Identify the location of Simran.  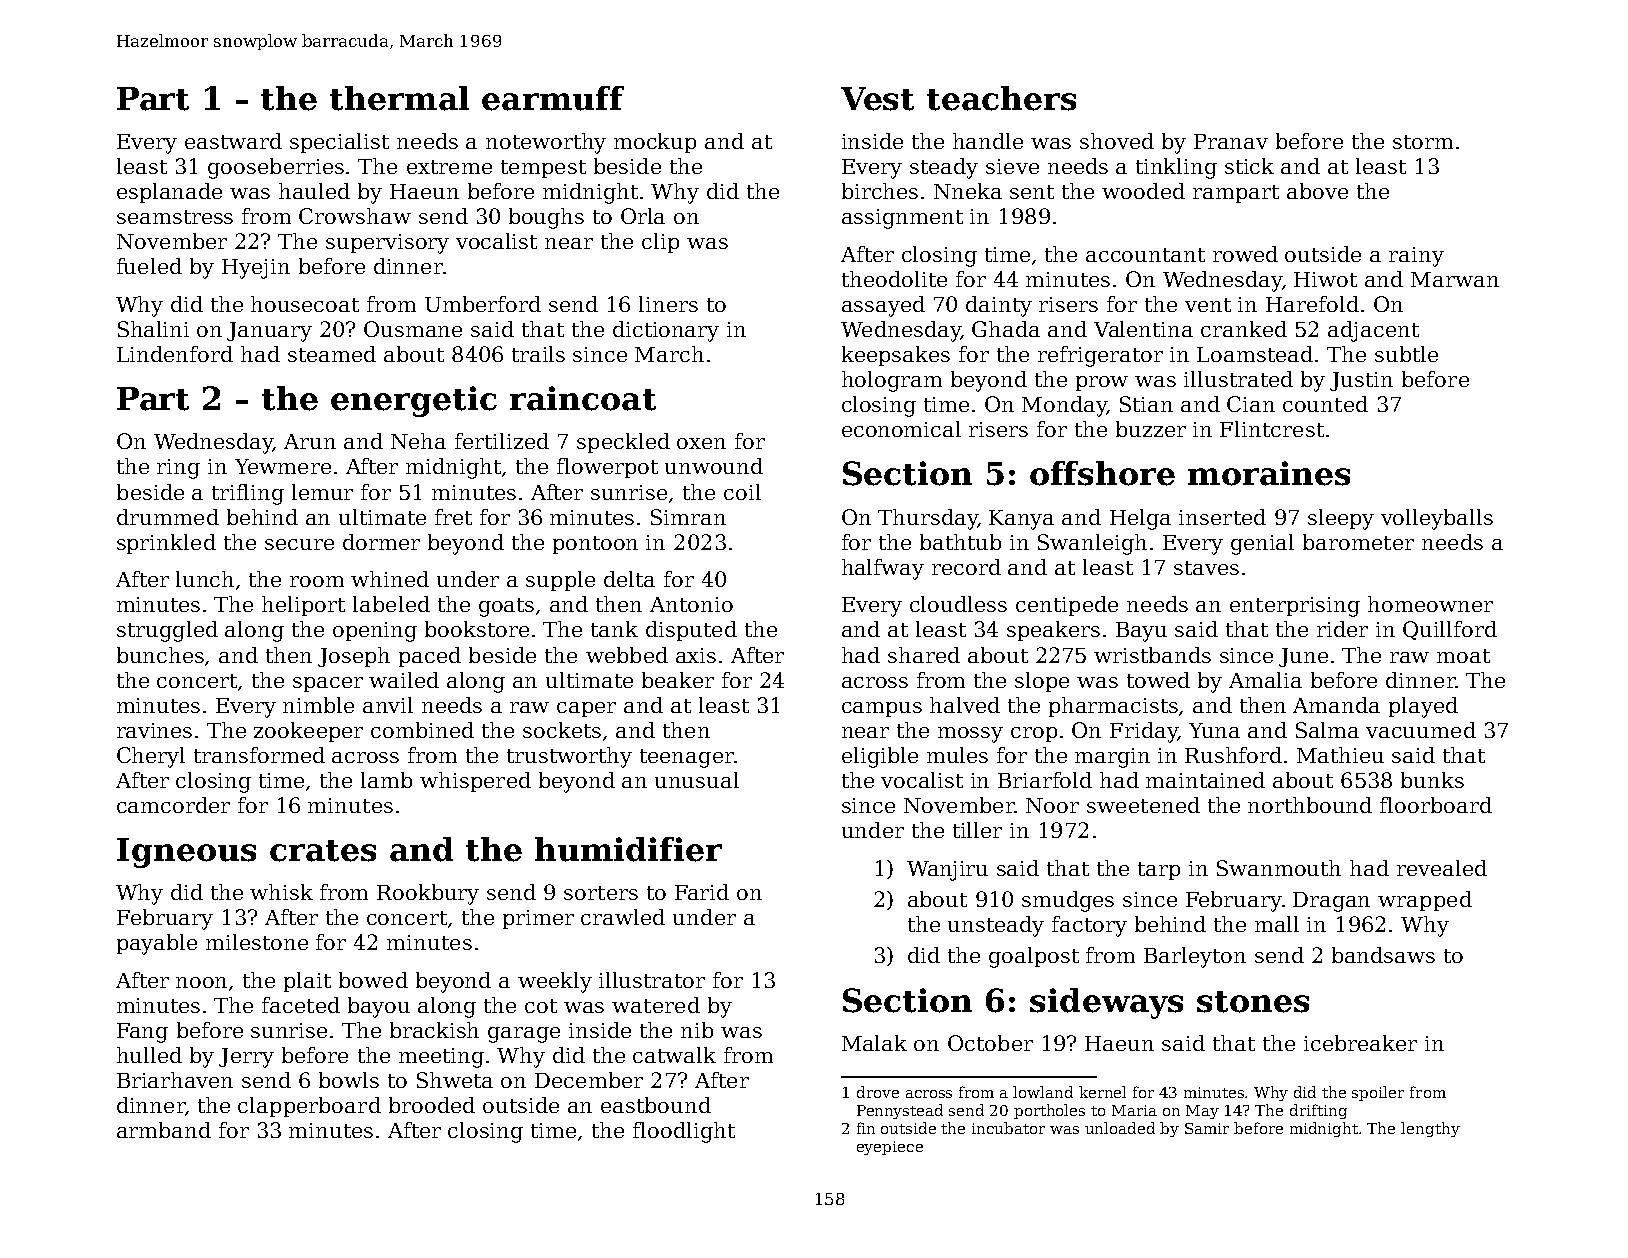
(688, 517).
